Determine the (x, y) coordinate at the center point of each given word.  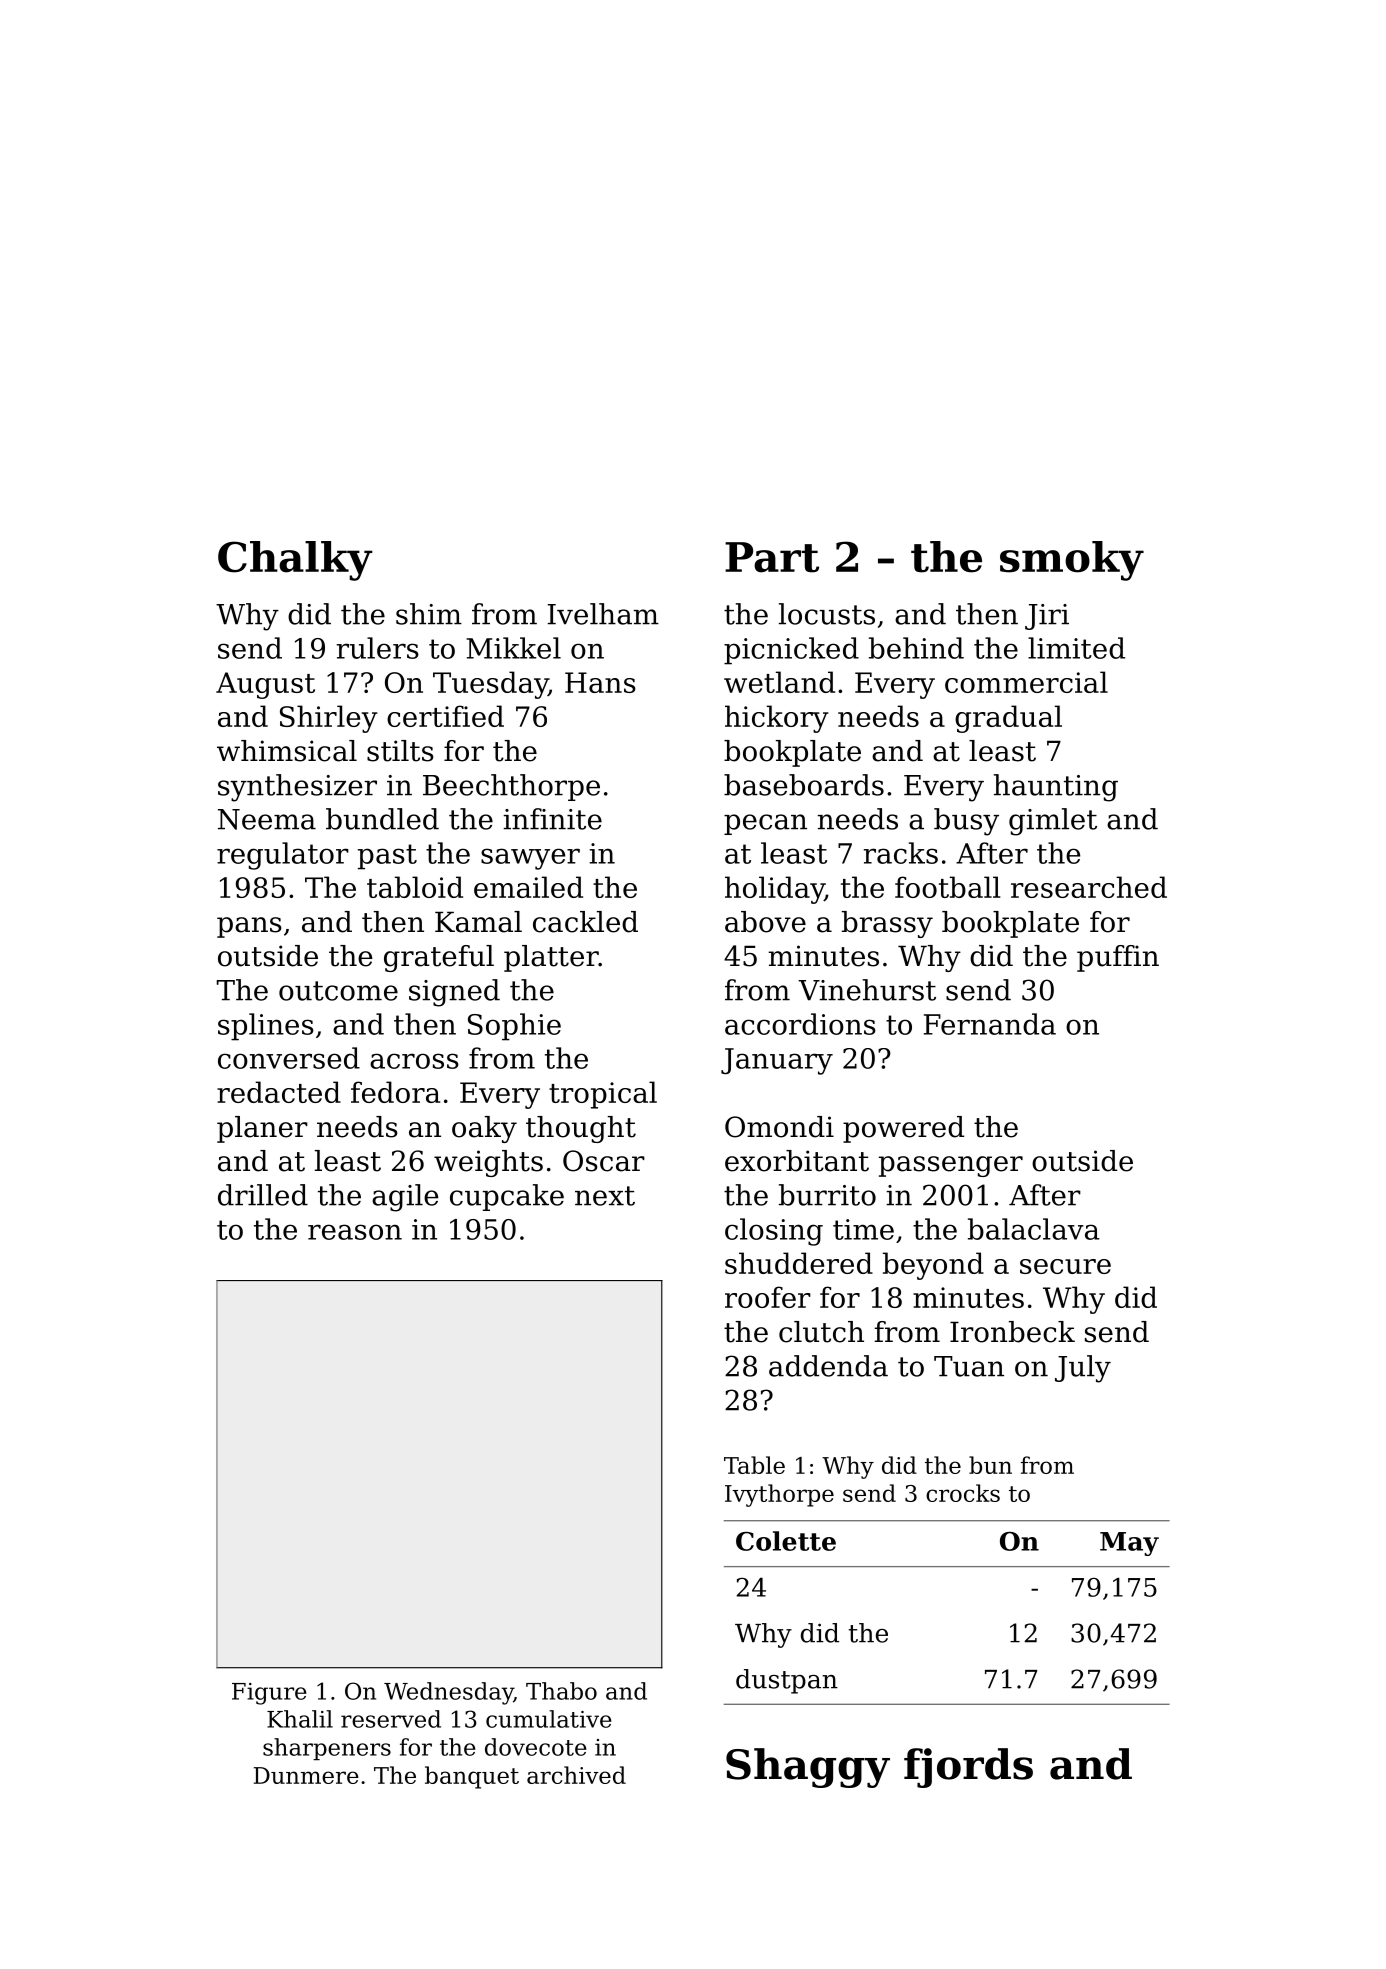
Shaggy (808, 1768)
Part (772, 557)
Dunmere (306, 1775)
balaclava (1034, 1229)
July (1083, 1369)
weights (488, 1163)
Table (754, 1465)
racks (901, 853)
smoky (1072, 561)
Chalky (295, 561)
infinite (552, 819)
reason (355, 1232)
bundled (382, 819)
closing (774, 1232)
